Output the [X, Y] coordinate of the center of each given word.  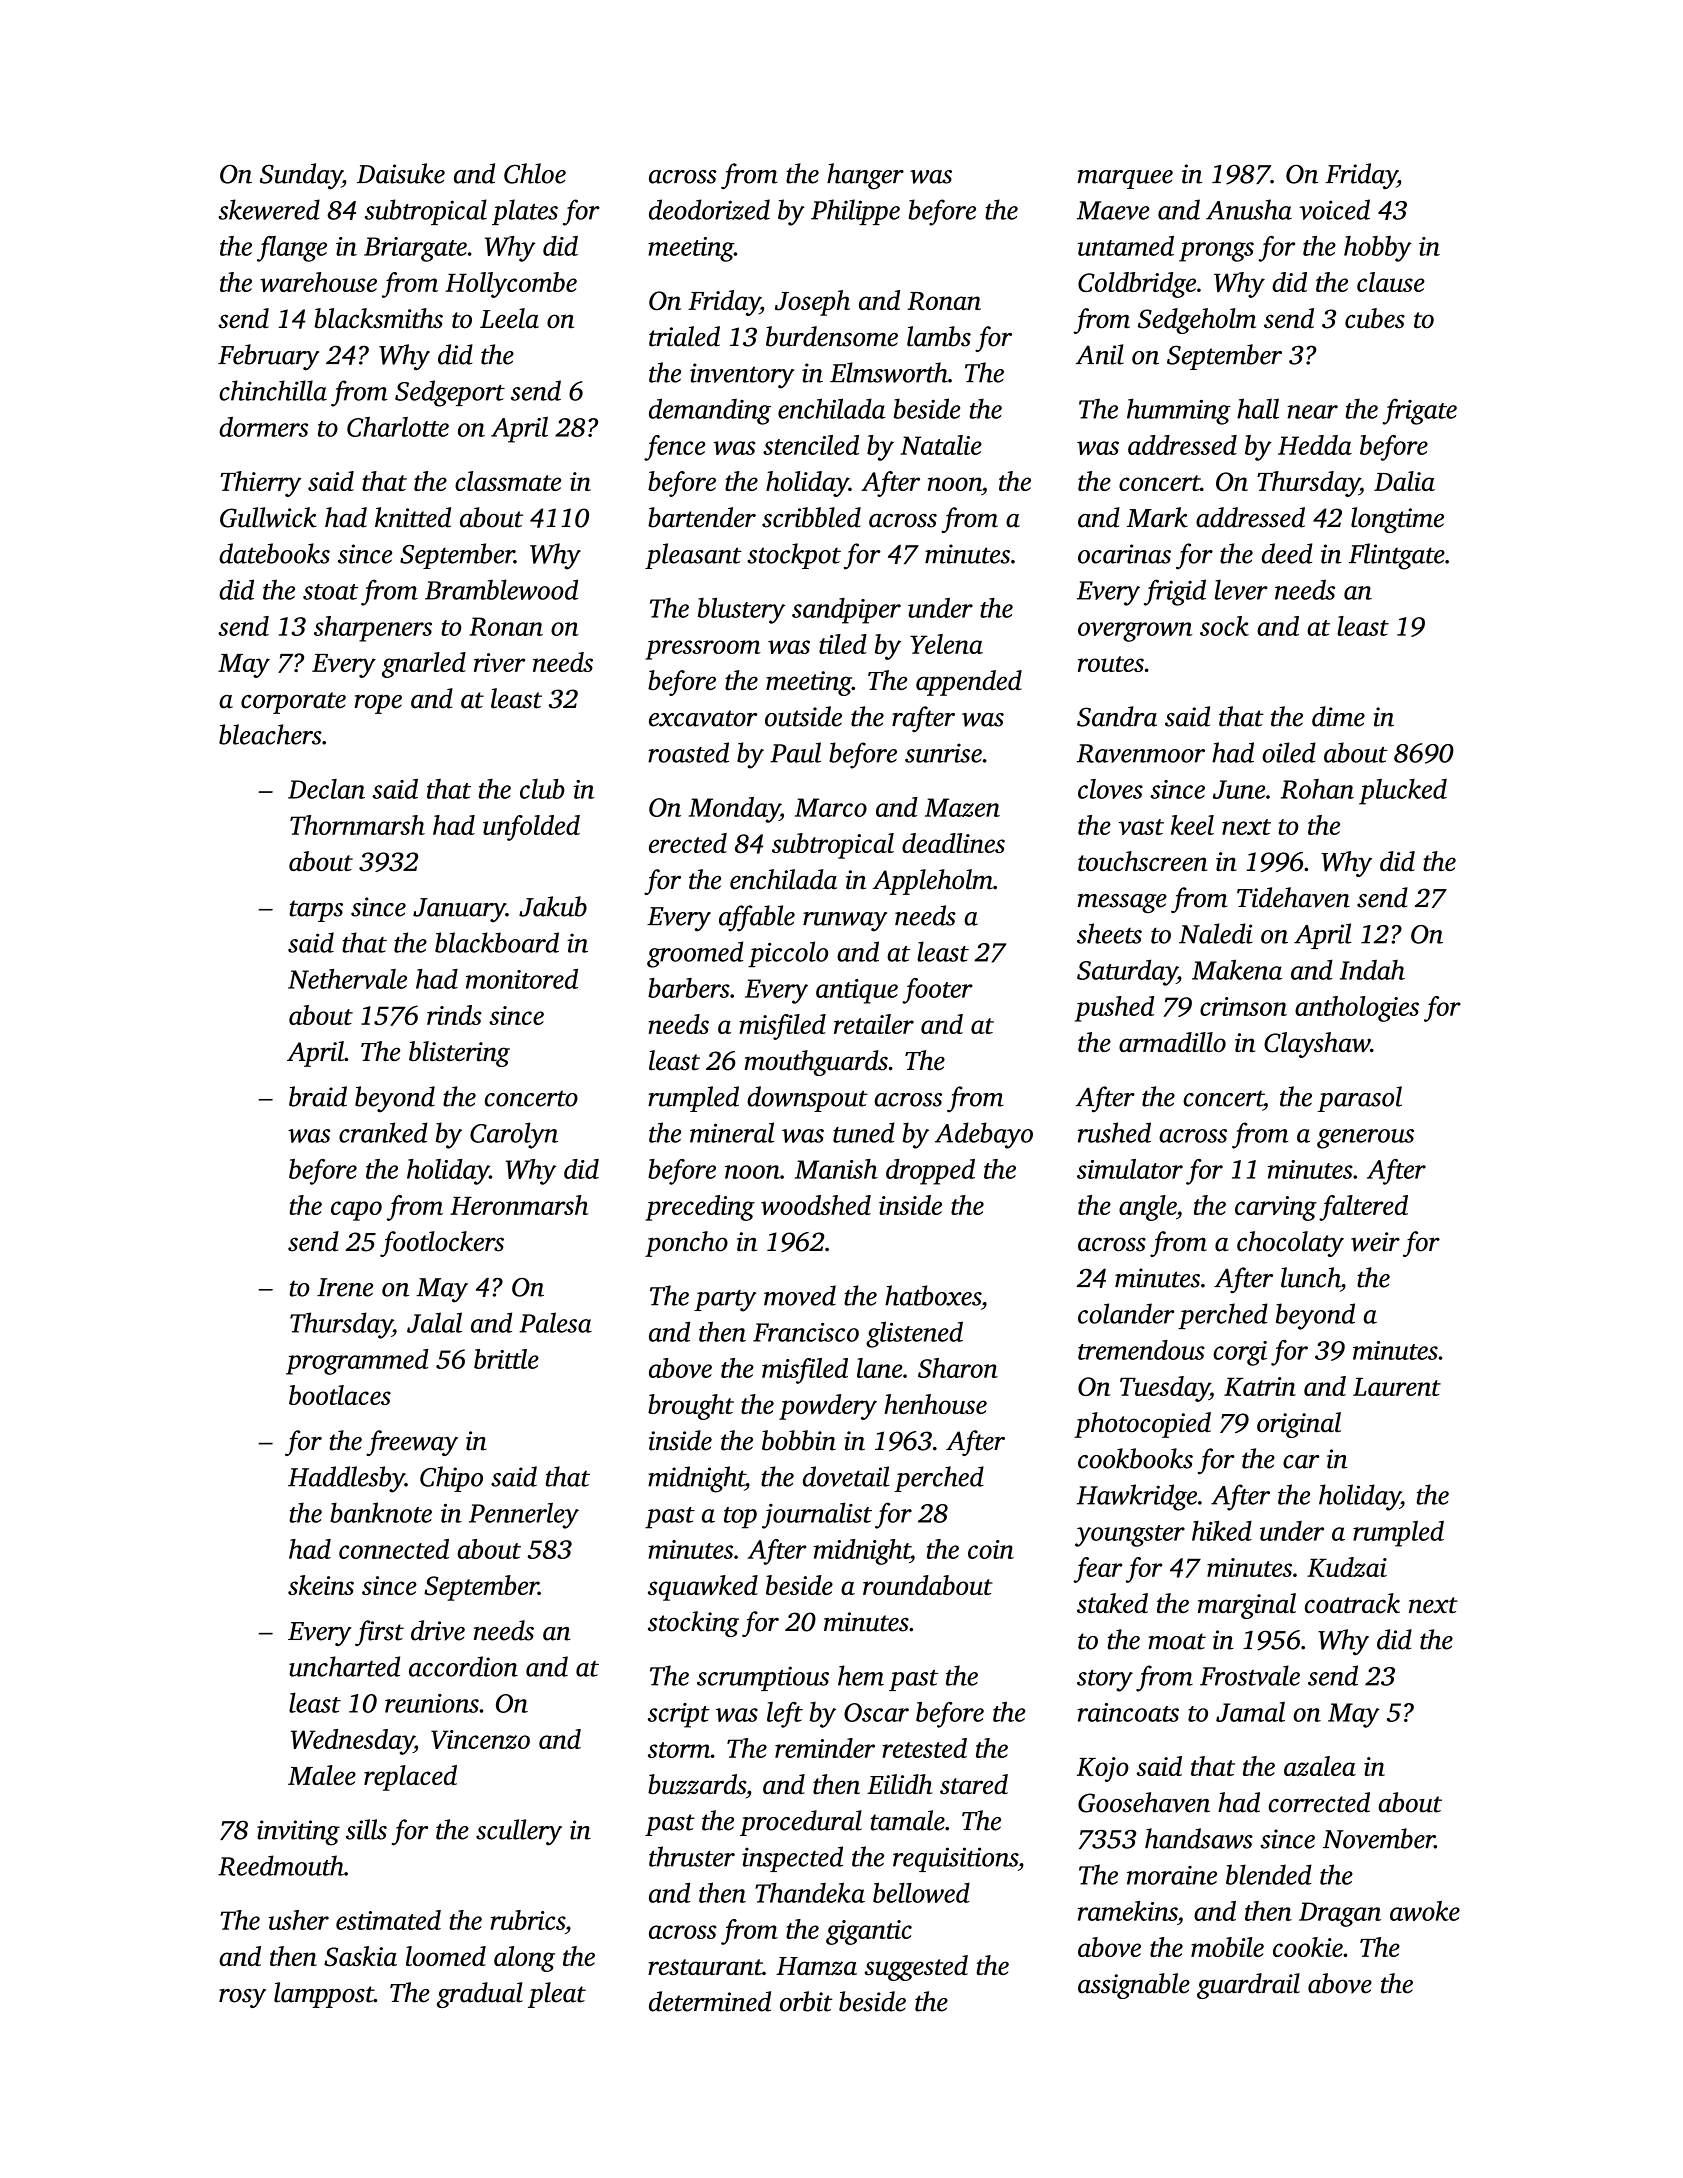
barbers [689, 988]
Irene [345, 1287]
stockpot [794, 556]
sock [1224, 626]
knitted [413, 517]
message [1122, 903]
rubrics [527, 1920]
